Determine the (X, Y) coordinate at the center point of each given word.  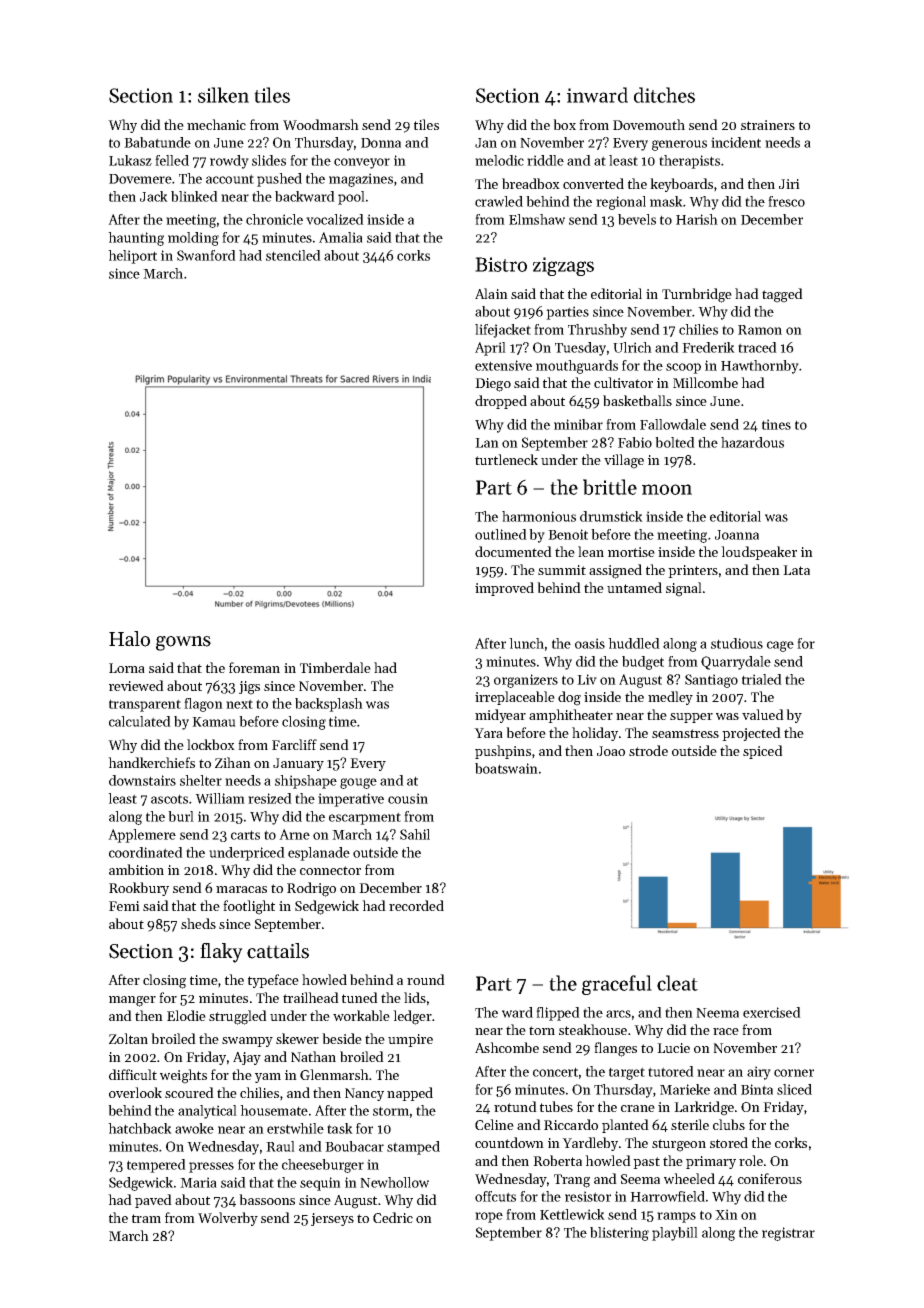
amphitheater (571, 716)
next (239, 704)
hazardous (752, 442)
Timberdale (335, 667)
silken (223, 95)
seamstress (685, 733)
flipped (558, 1014)
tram (146, 1218)
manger (132, 1001)
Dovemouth (649, 124)
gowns (183, 643)
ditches (664, 95)
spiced (763, 752)
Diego (493, 385)
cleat (677, 983)
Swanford (206, 255)
